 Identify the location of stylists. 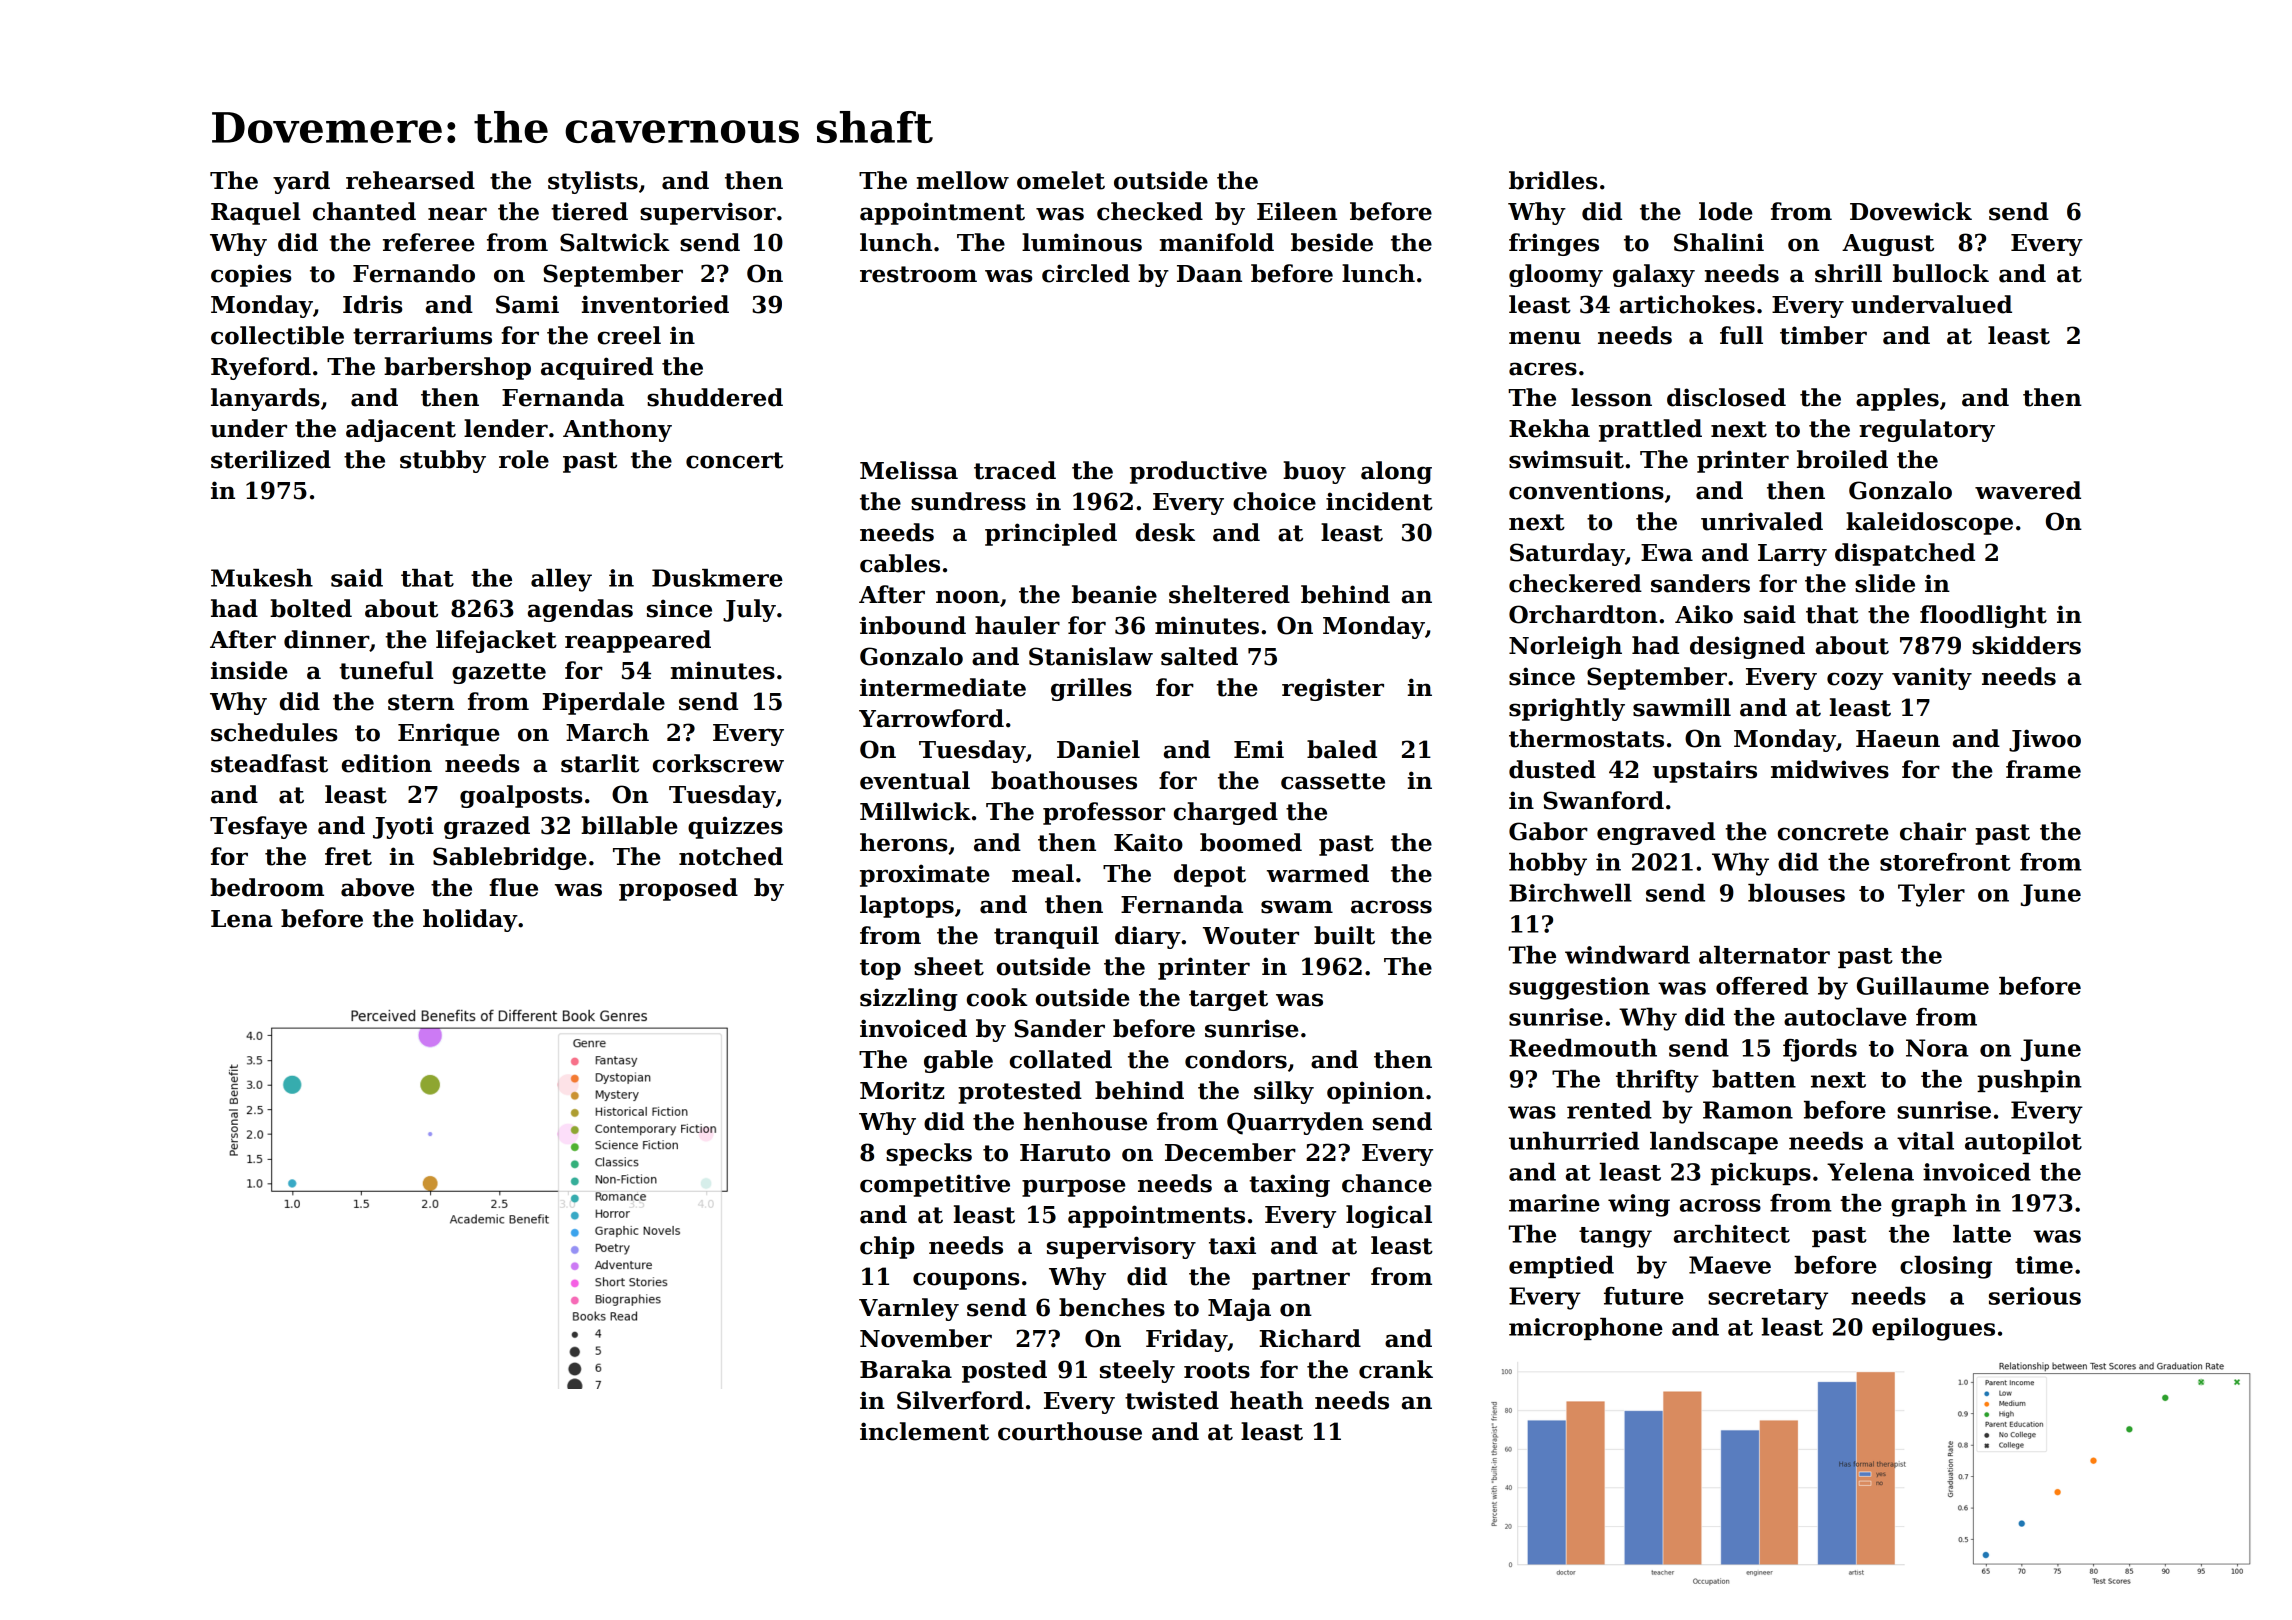
(593, 182).
